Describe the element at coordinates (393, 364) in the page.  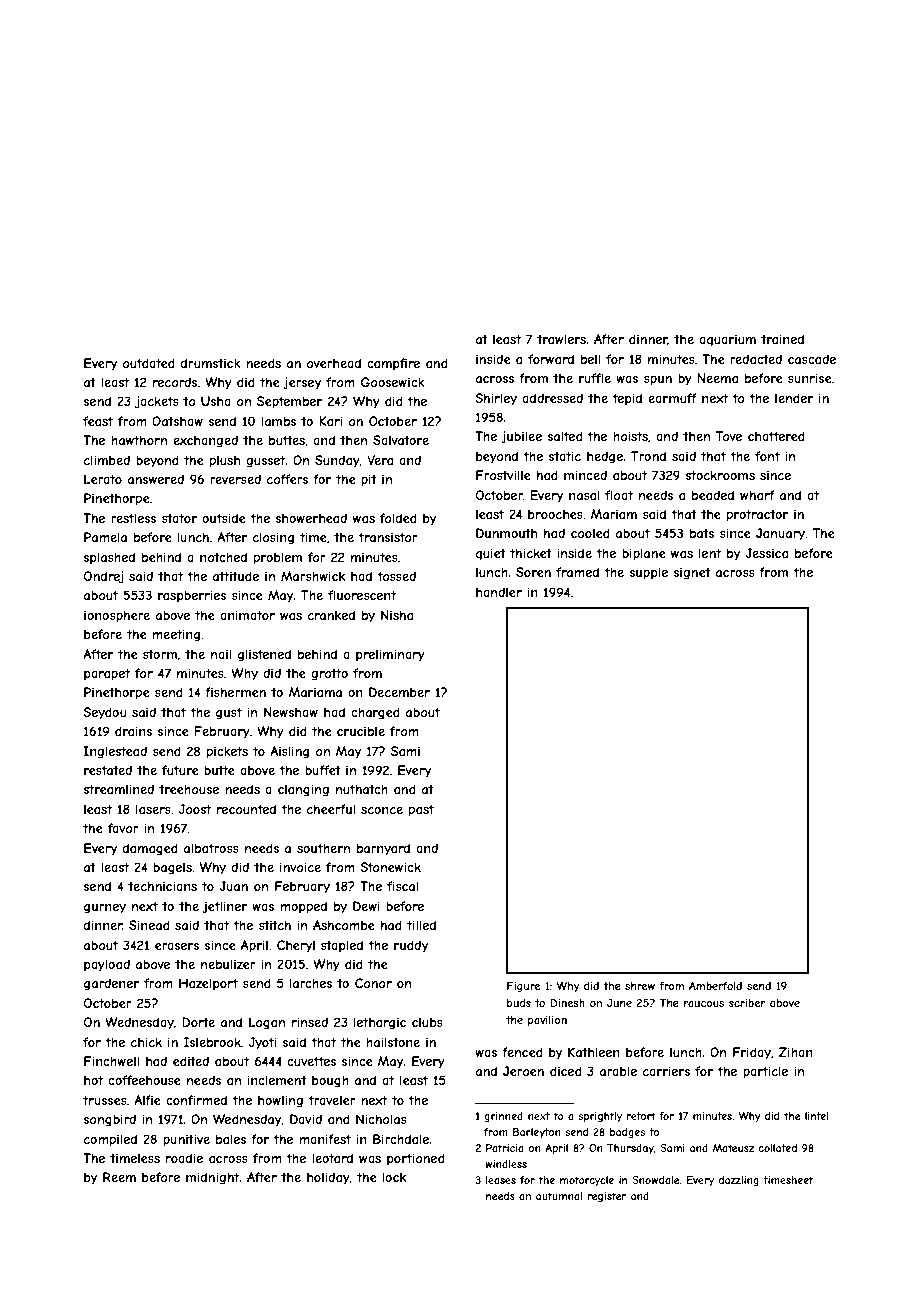
I see `campfire` at that location.
